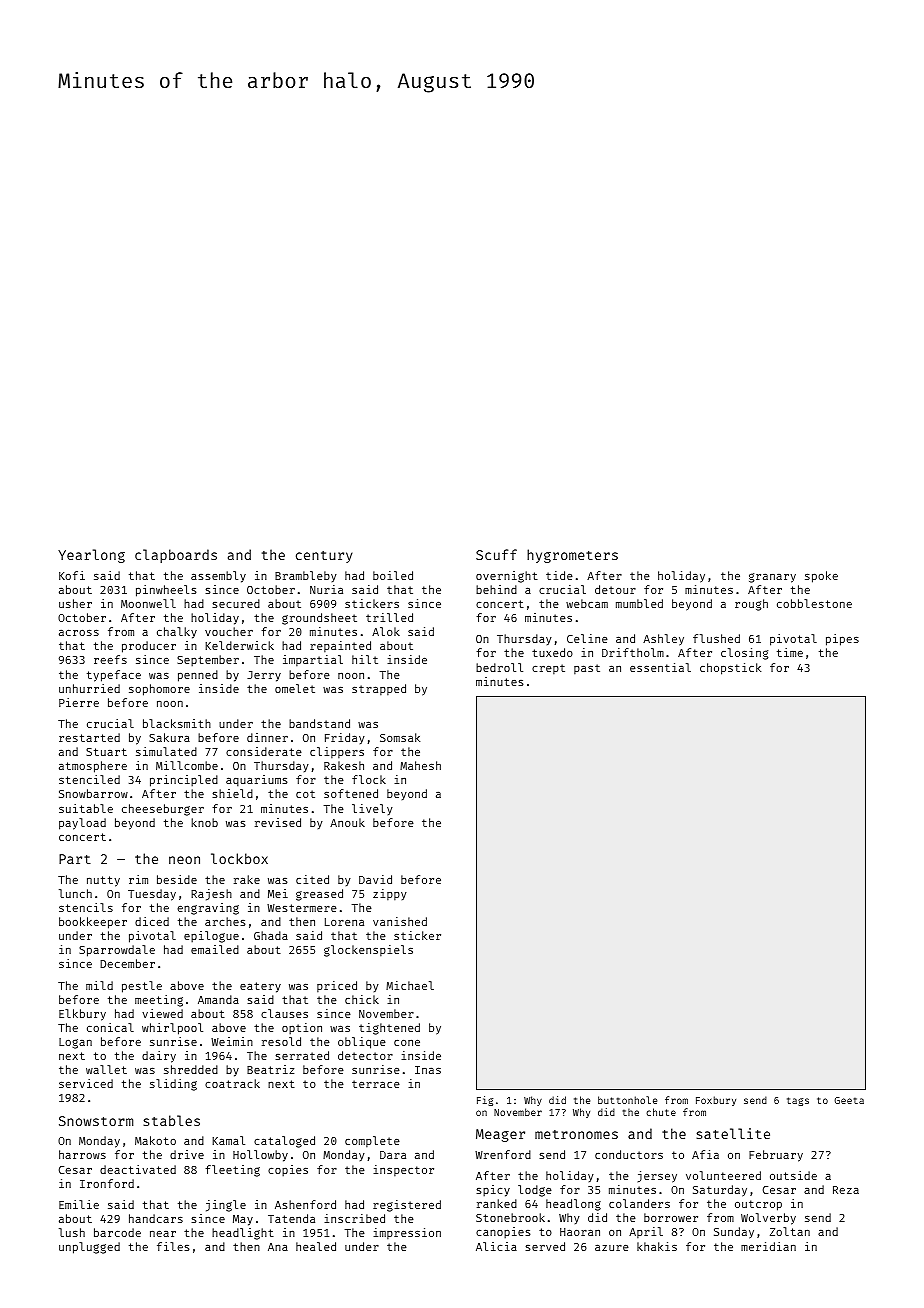 The height and width of the image is (1308, 924). I want to click on cone, so click(407, 1043).
